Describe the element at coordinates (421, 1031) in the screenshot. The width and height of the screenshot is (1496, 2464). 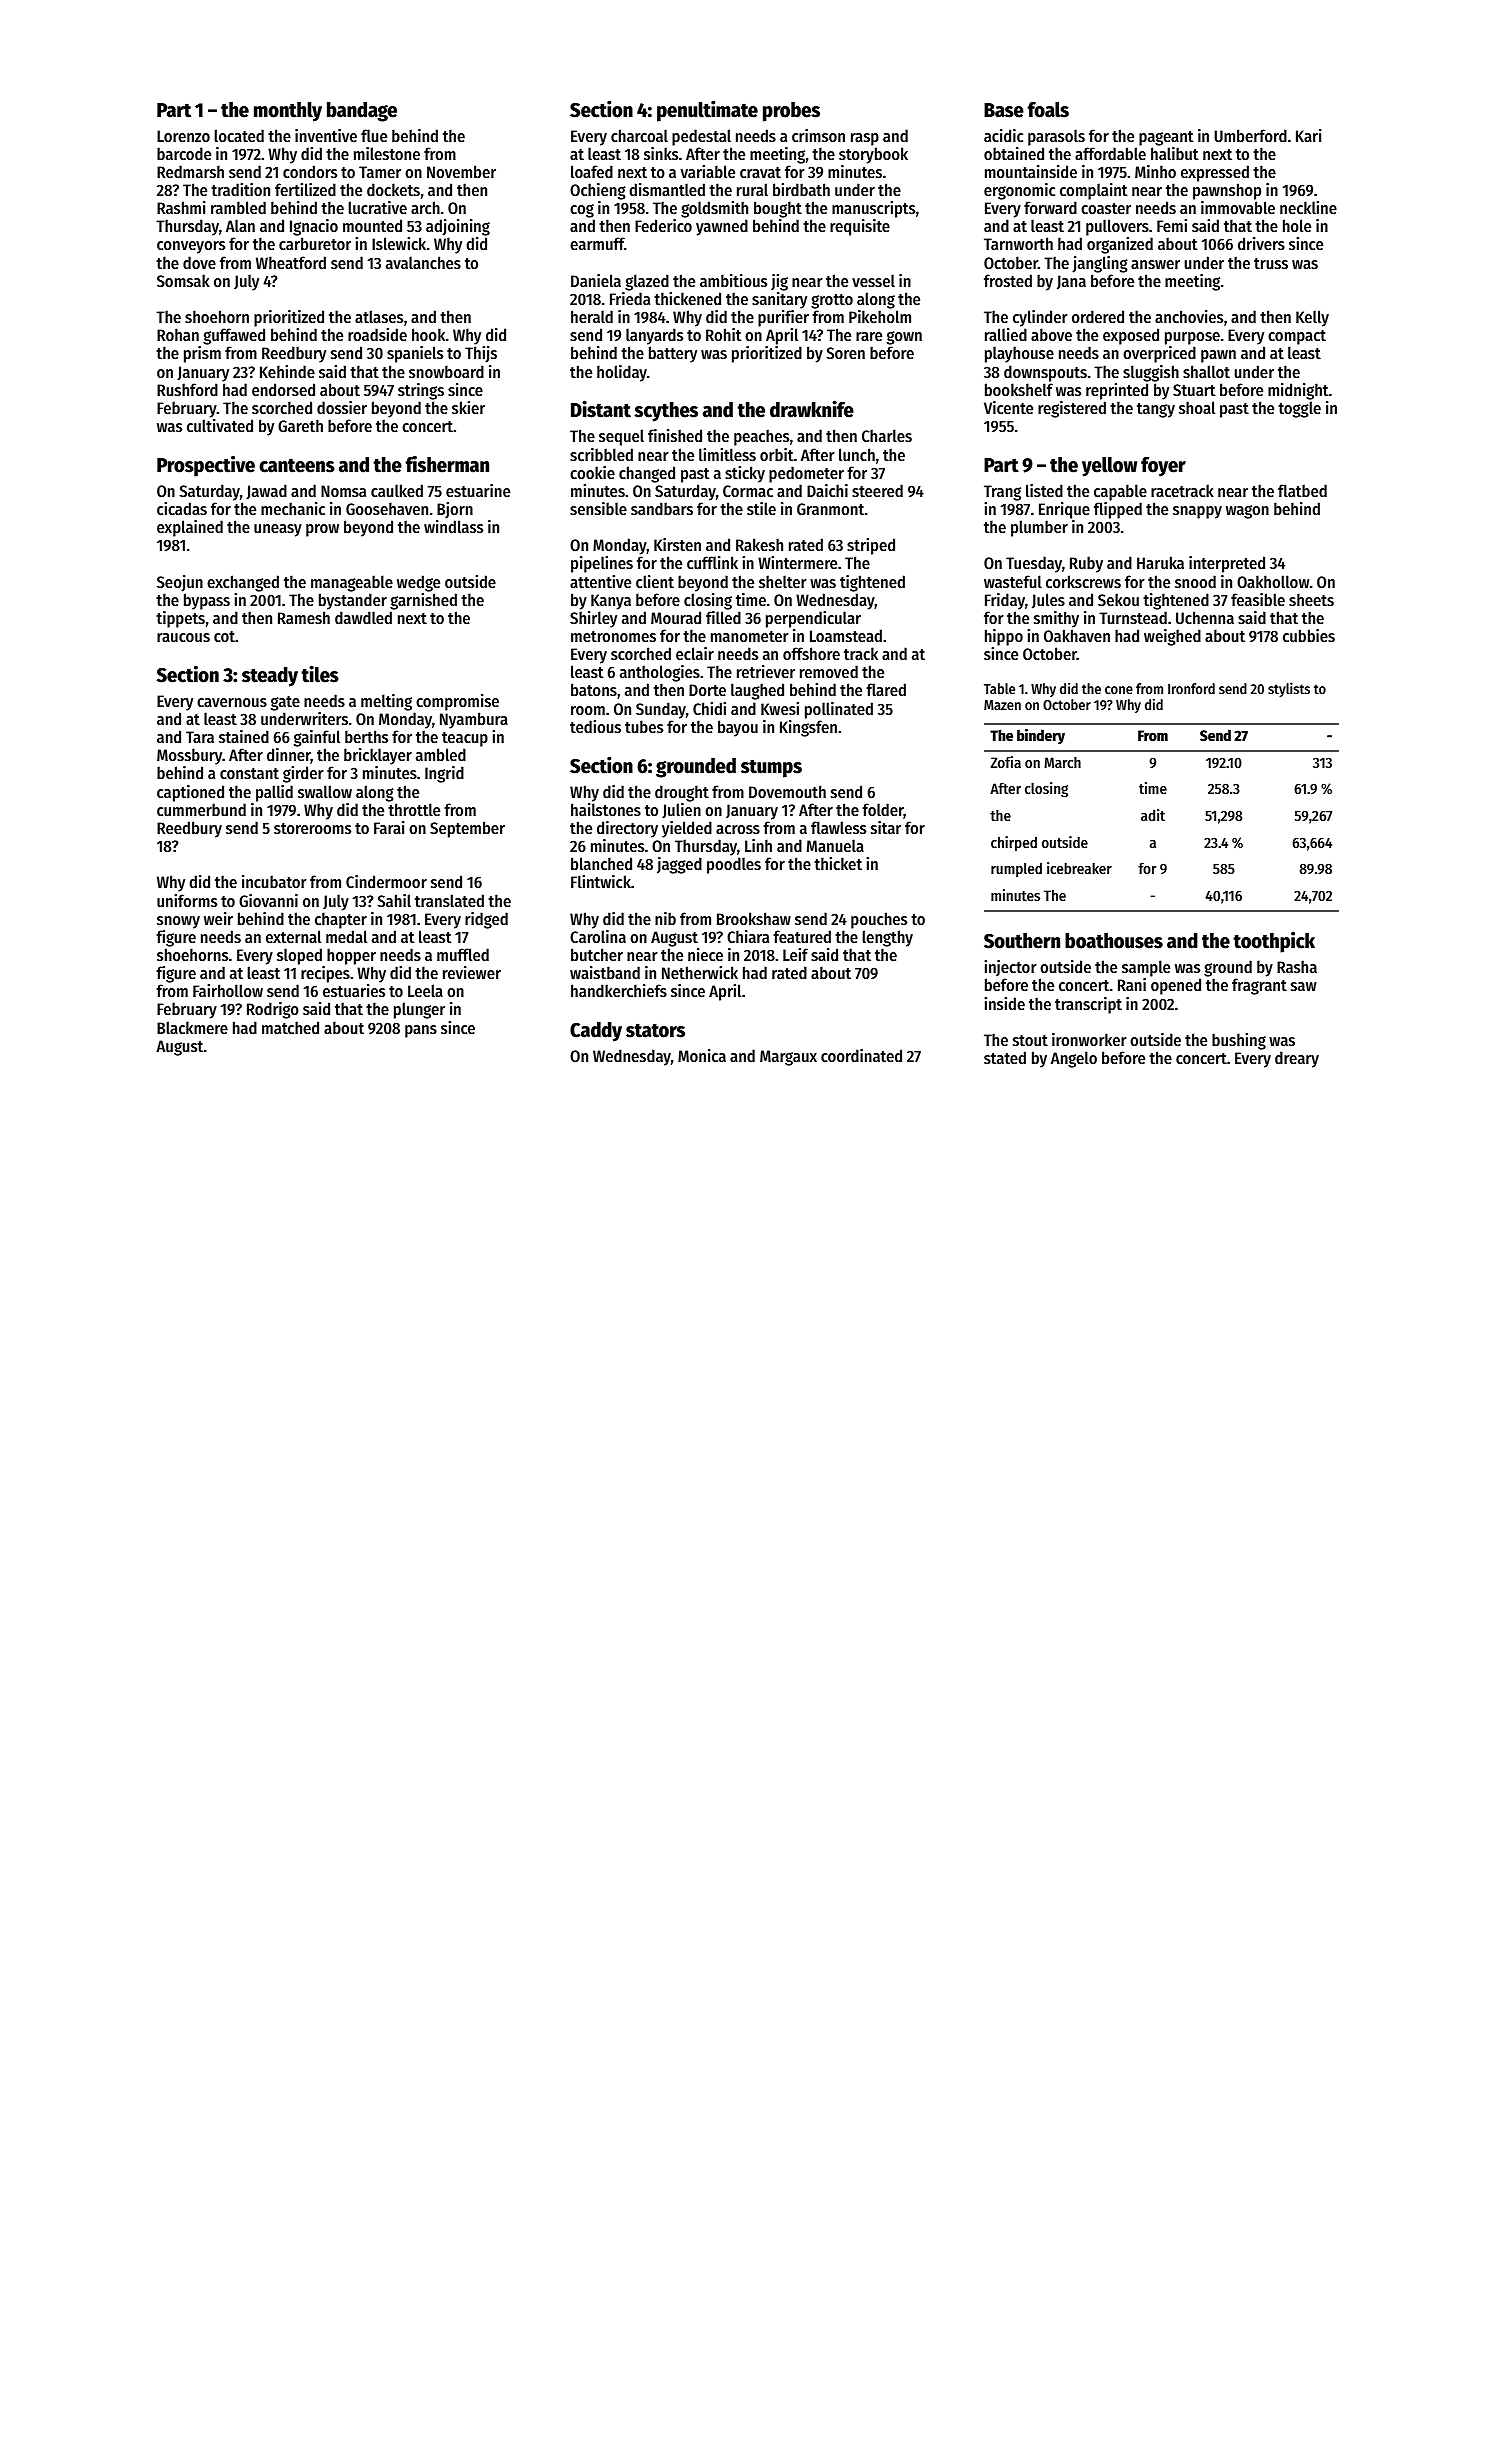
I see `pans` at that location.
